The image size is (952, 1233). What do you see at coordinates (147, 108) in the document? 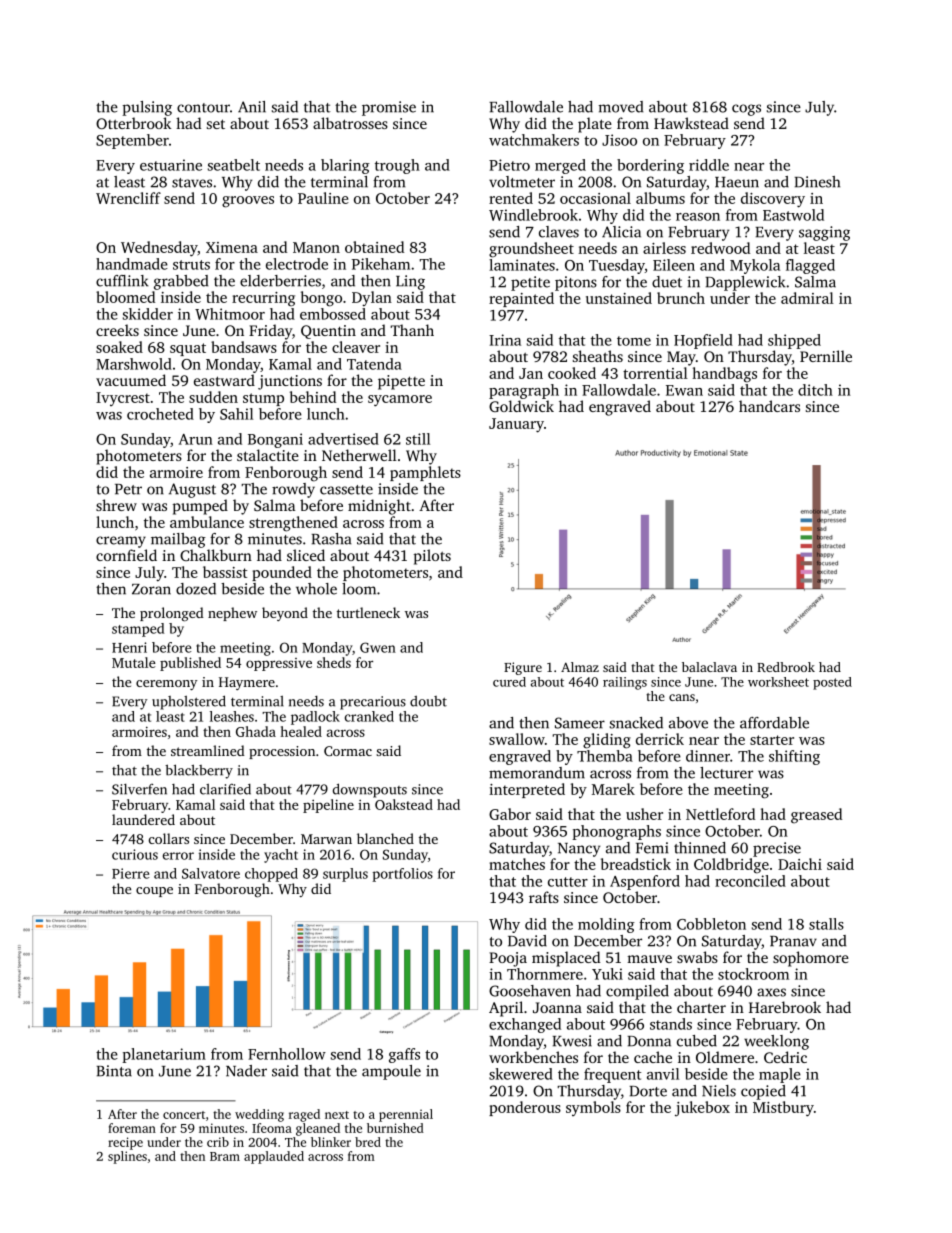
I see `pulsing` at bounding box center [147, 108].
